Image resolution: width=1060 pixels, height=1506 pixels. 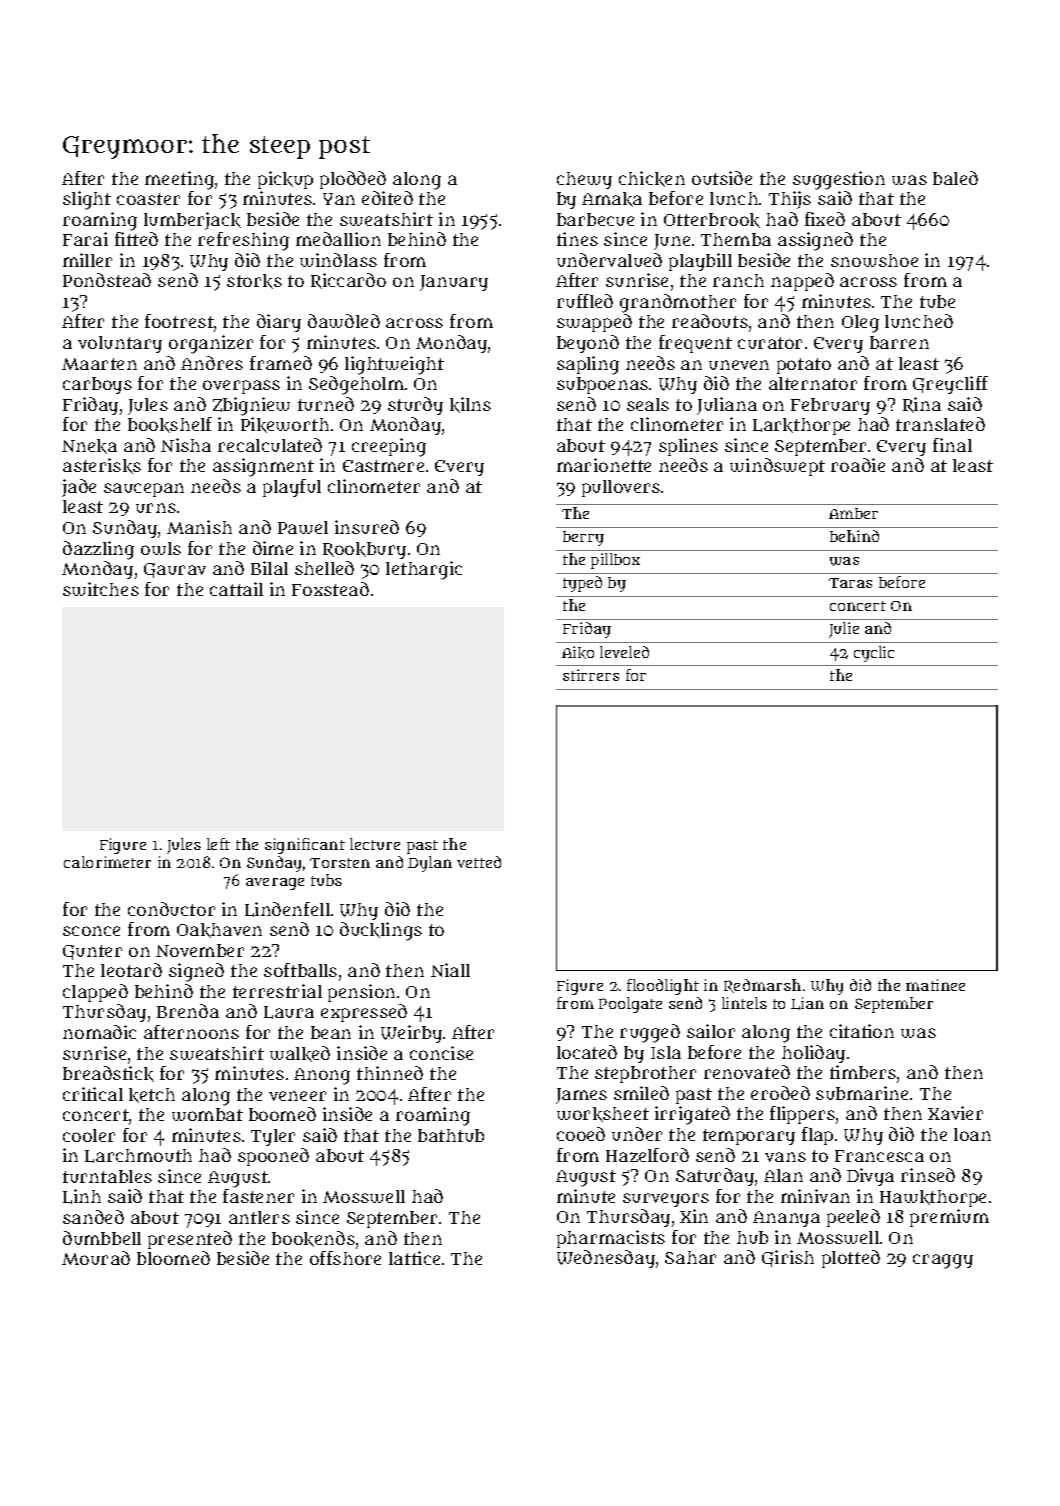 What do you see at coordinates (353, 180) in the screenshot?
I see `plodded` at bounding box center [353, 180].
